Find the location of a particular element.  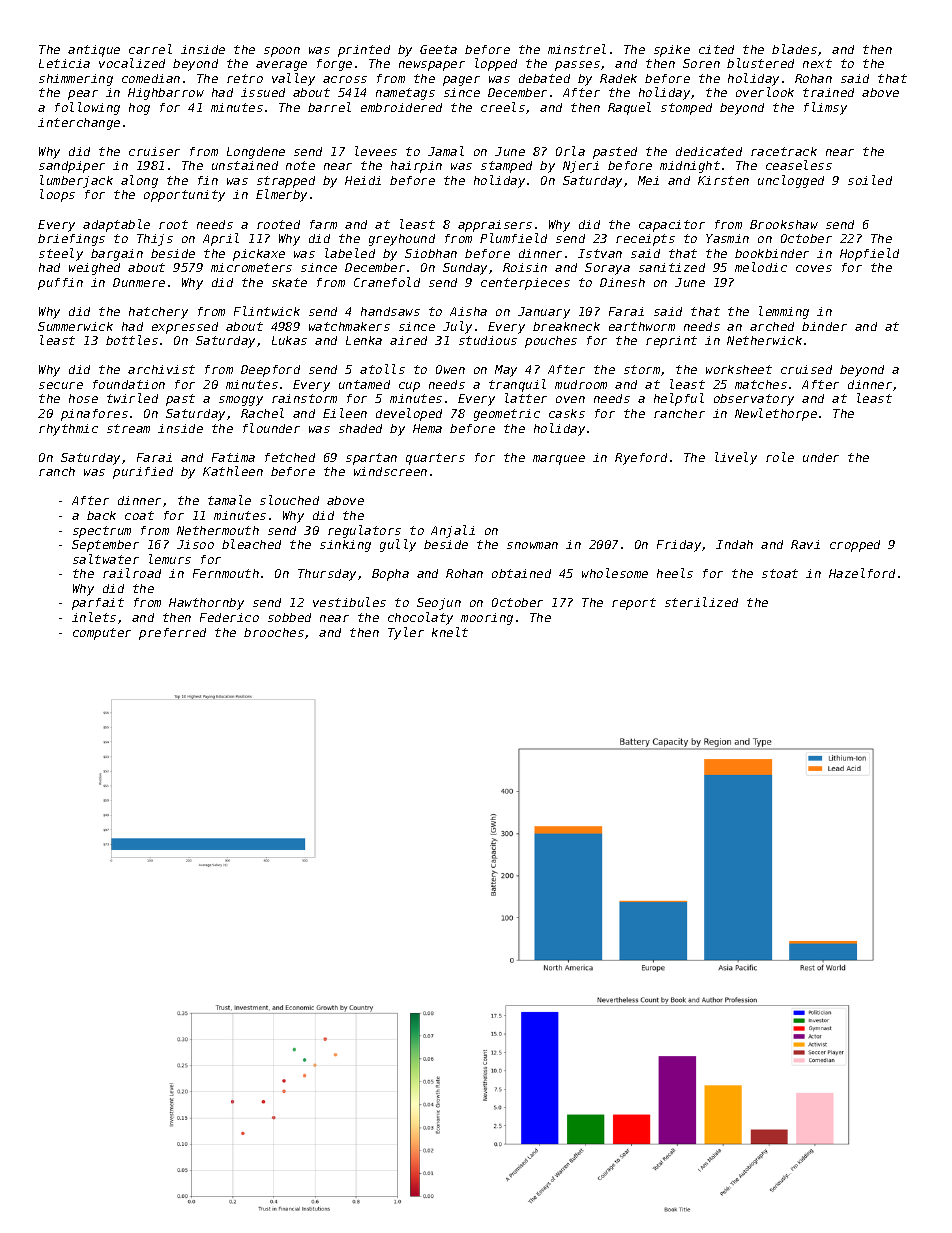

regulators is located at coordinates (364, 531).
